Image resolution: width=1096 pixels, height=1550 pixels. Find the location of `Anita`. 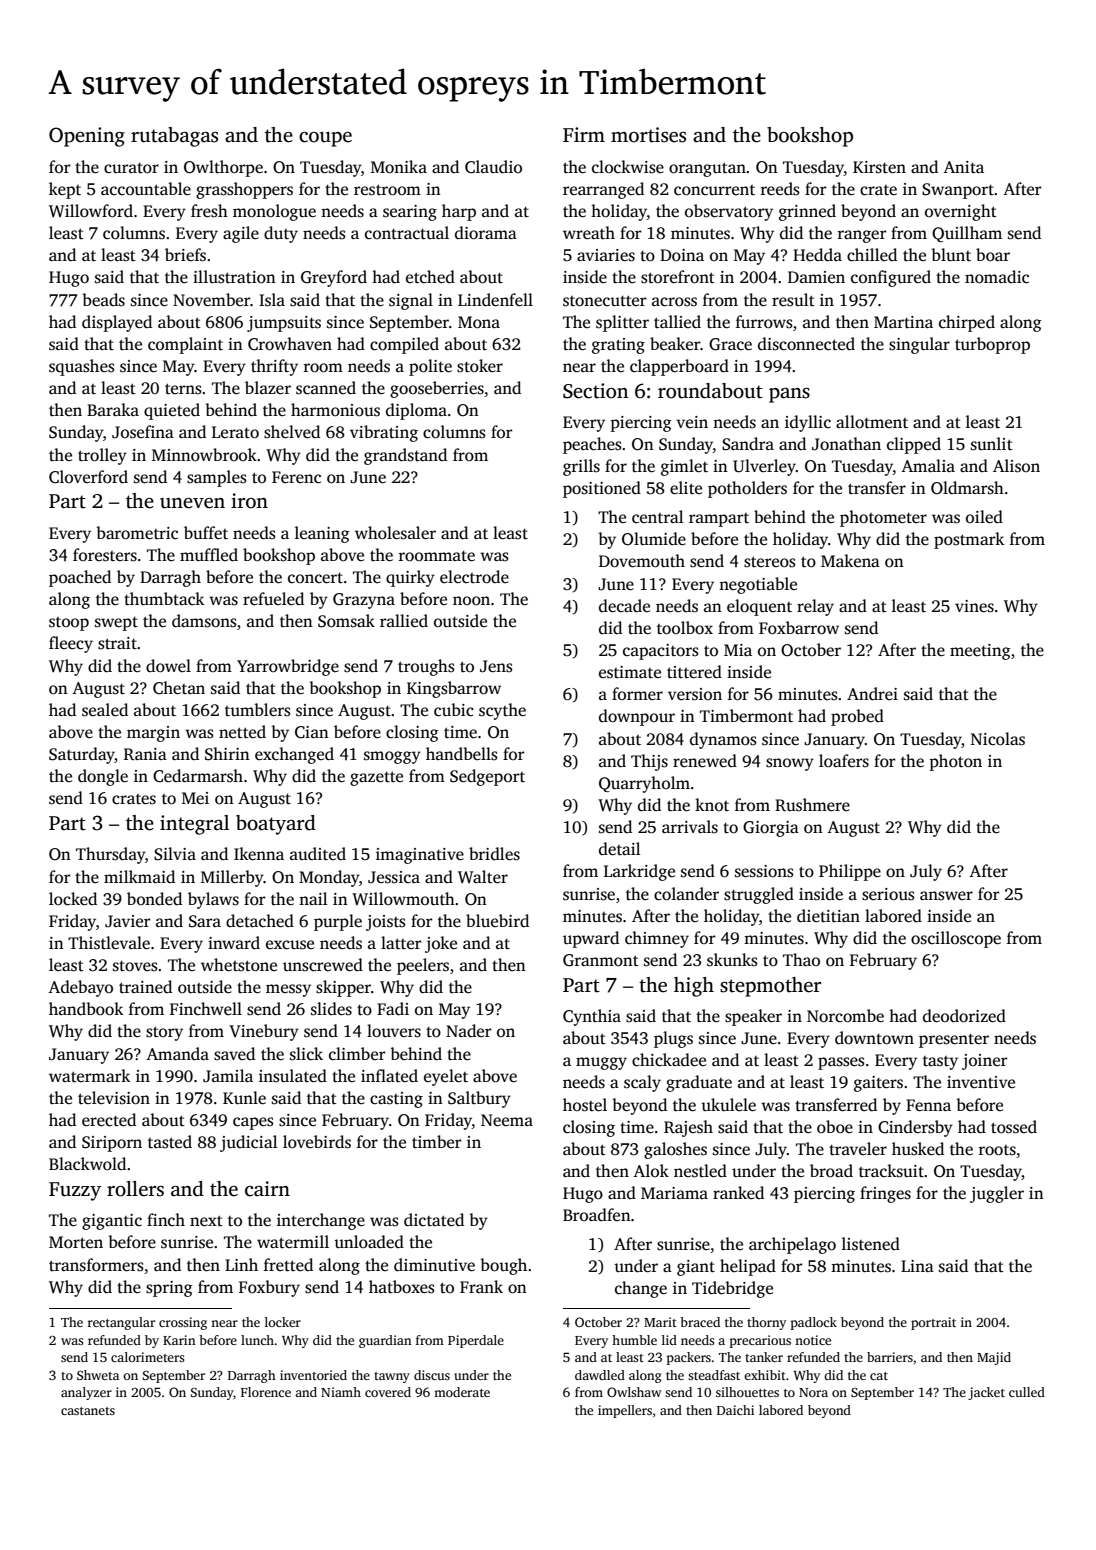

Anita is located at coordinates (963, 167).
